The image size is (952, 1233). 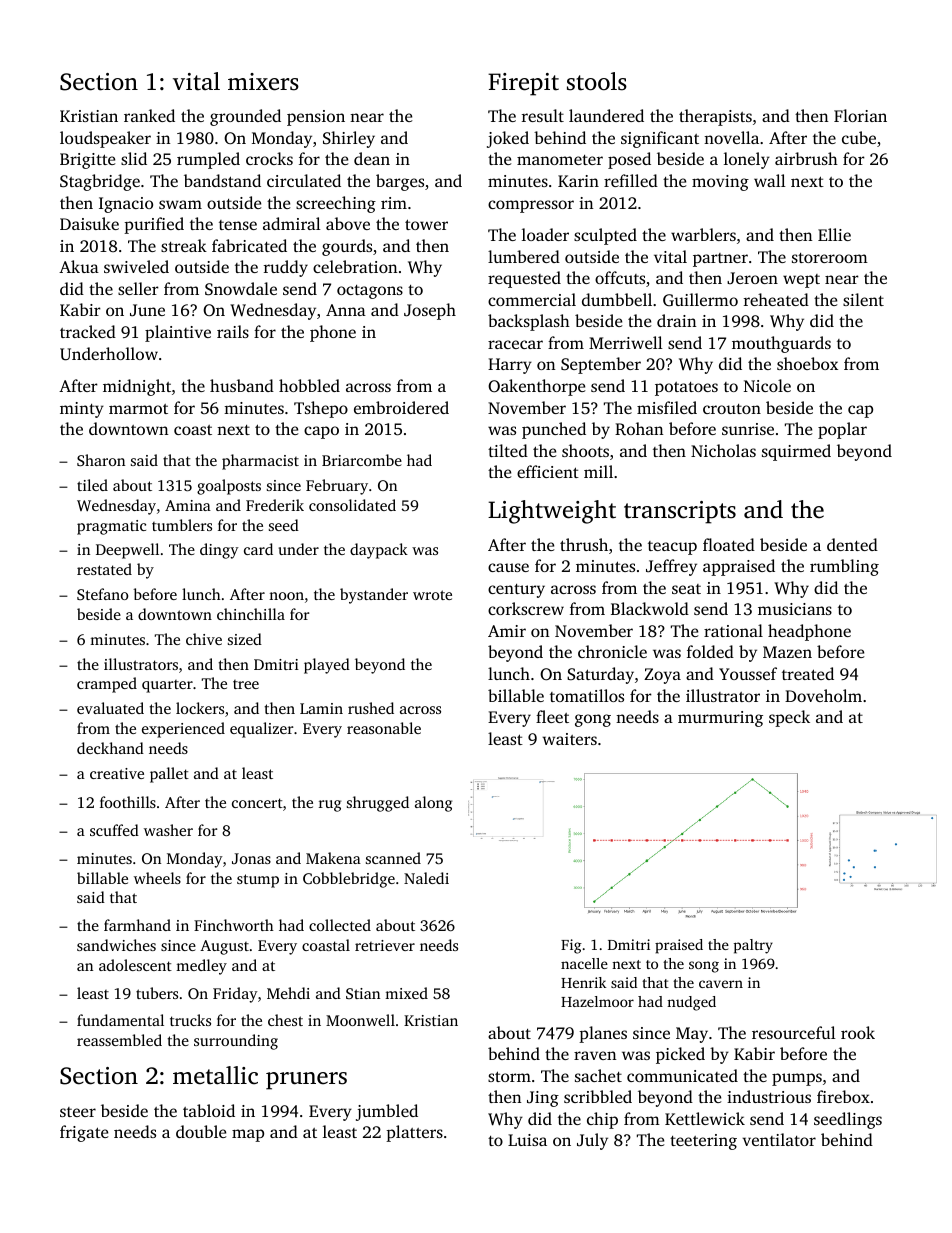 I want to click on wrote, so click(x=432, y=595).
